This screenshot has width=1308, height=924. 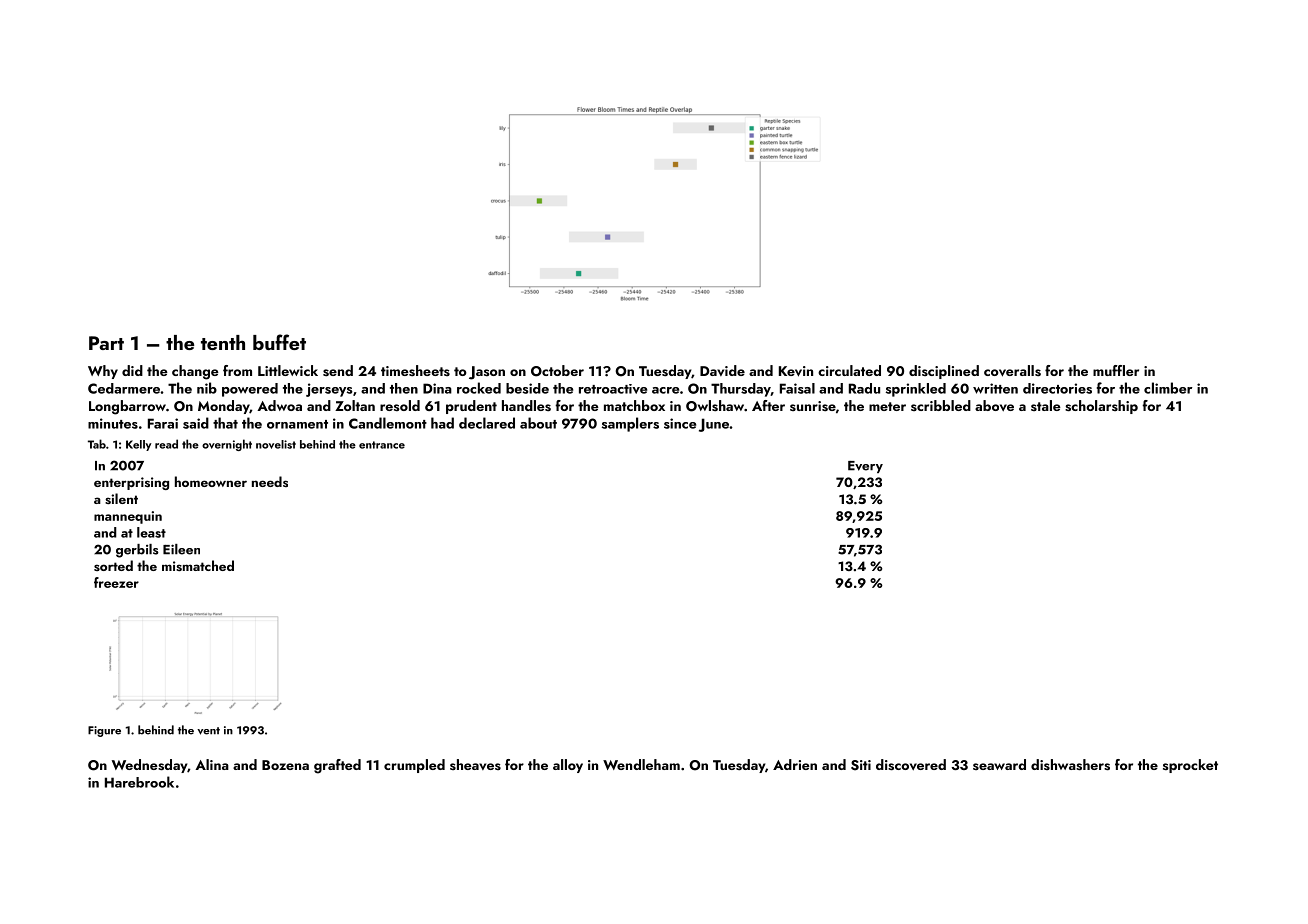 I want to click on mismatched, so click(x=198, y=565).
